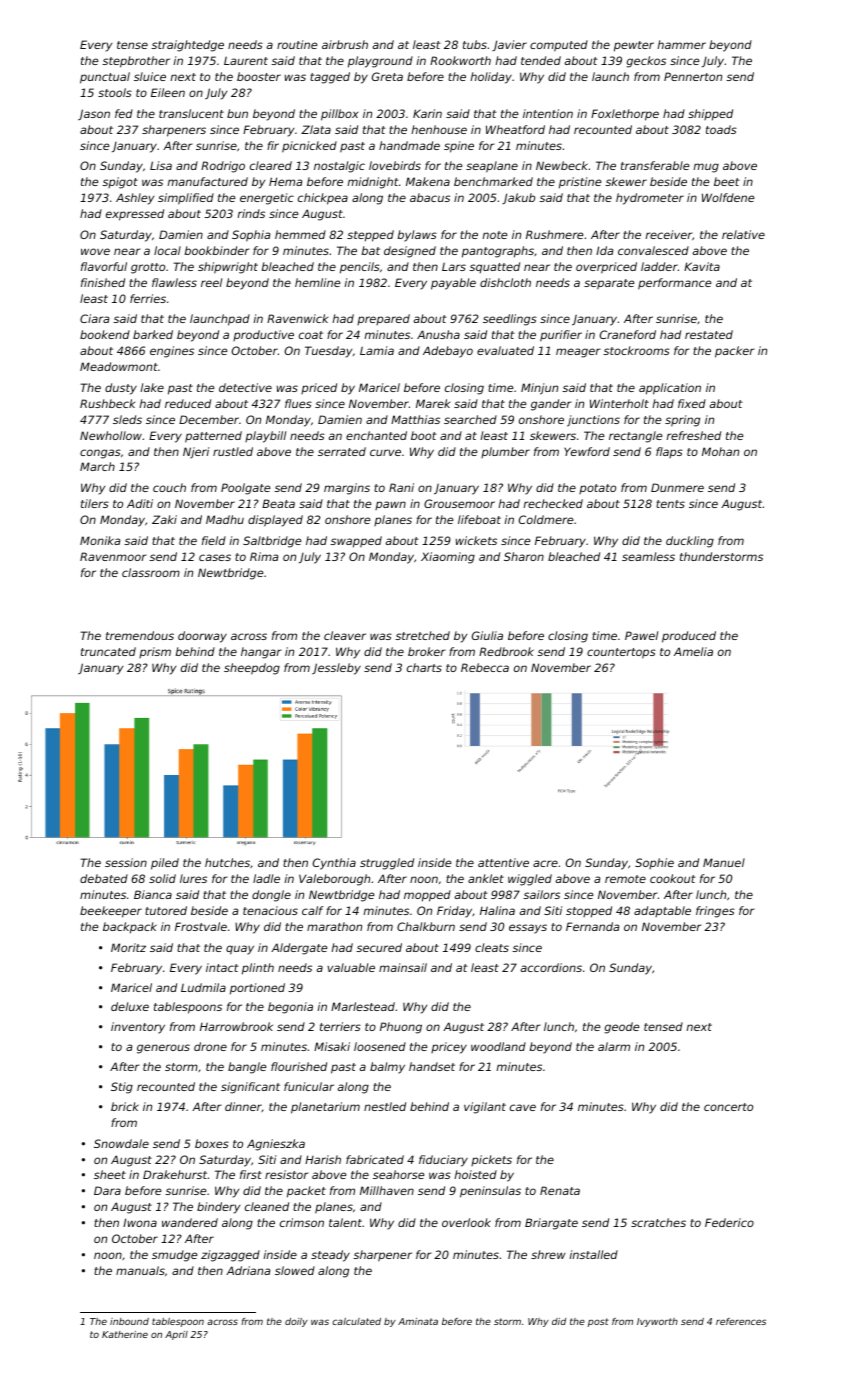  I want to click on truncated, so click(108, 651).
